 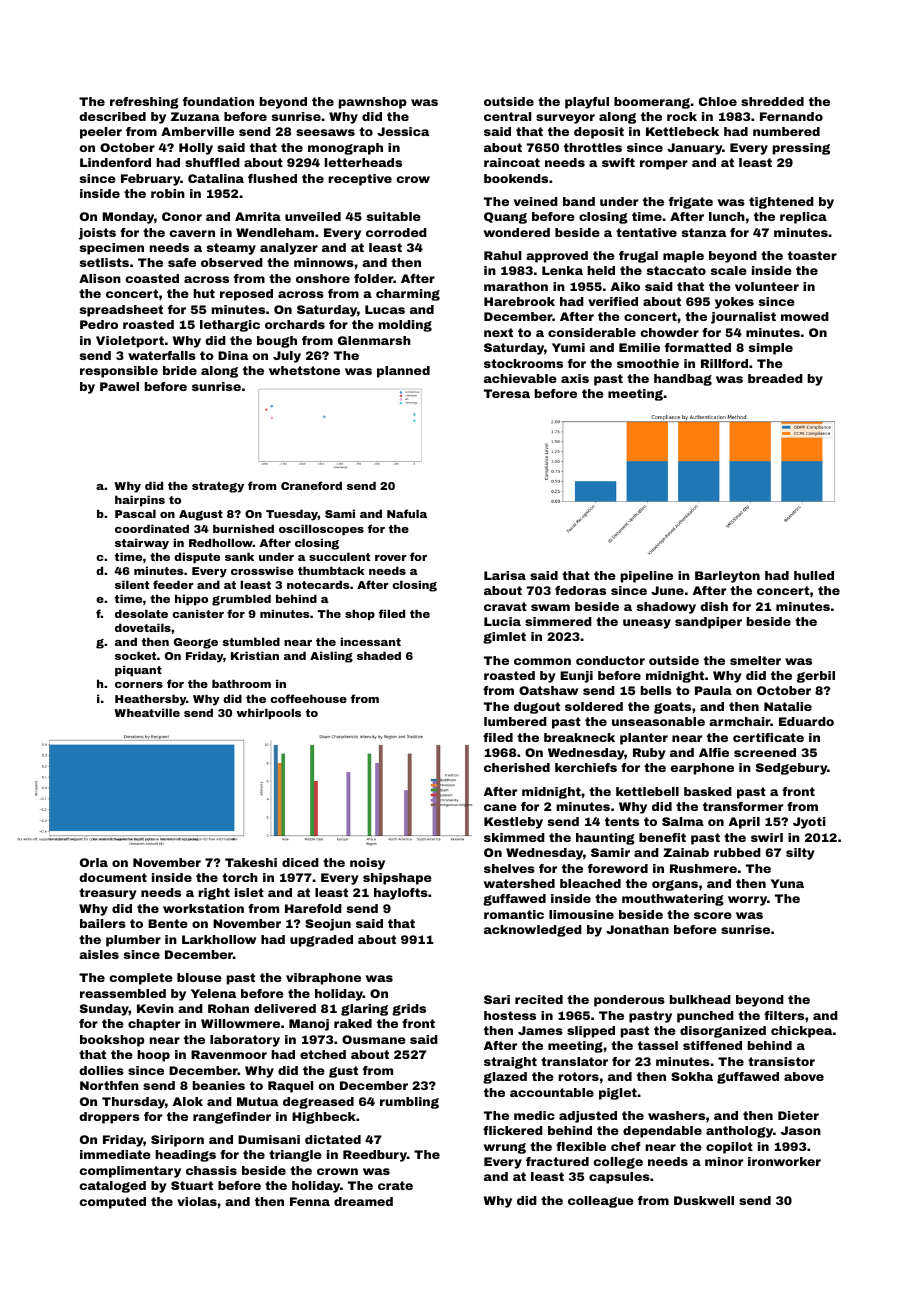 What do you see at coordinates (140, 501) in the screenshot?
I see `hairpins` at bounding box center [140, 501].
